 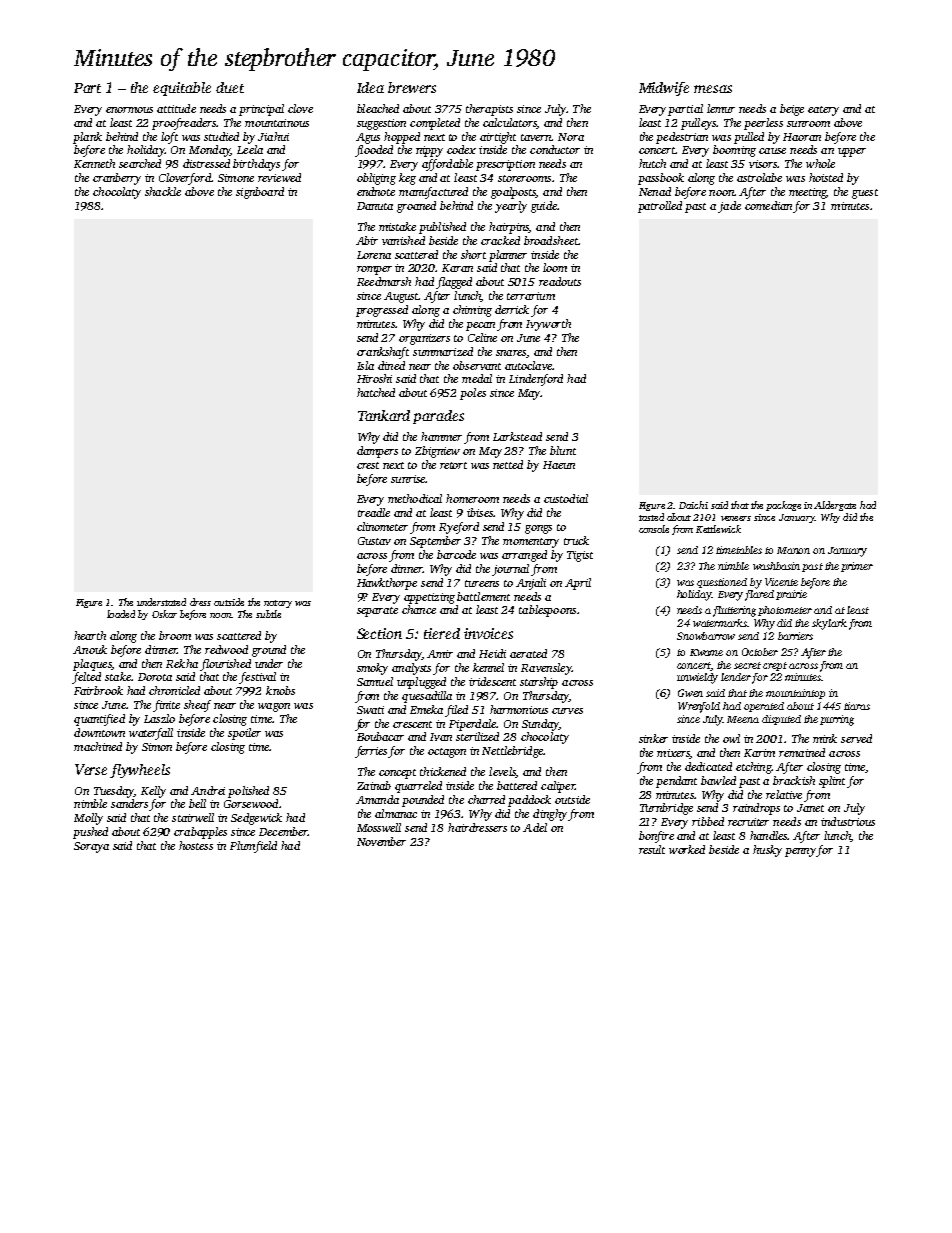 I want to click on Gorsewood, so click(x=251, y=803).
